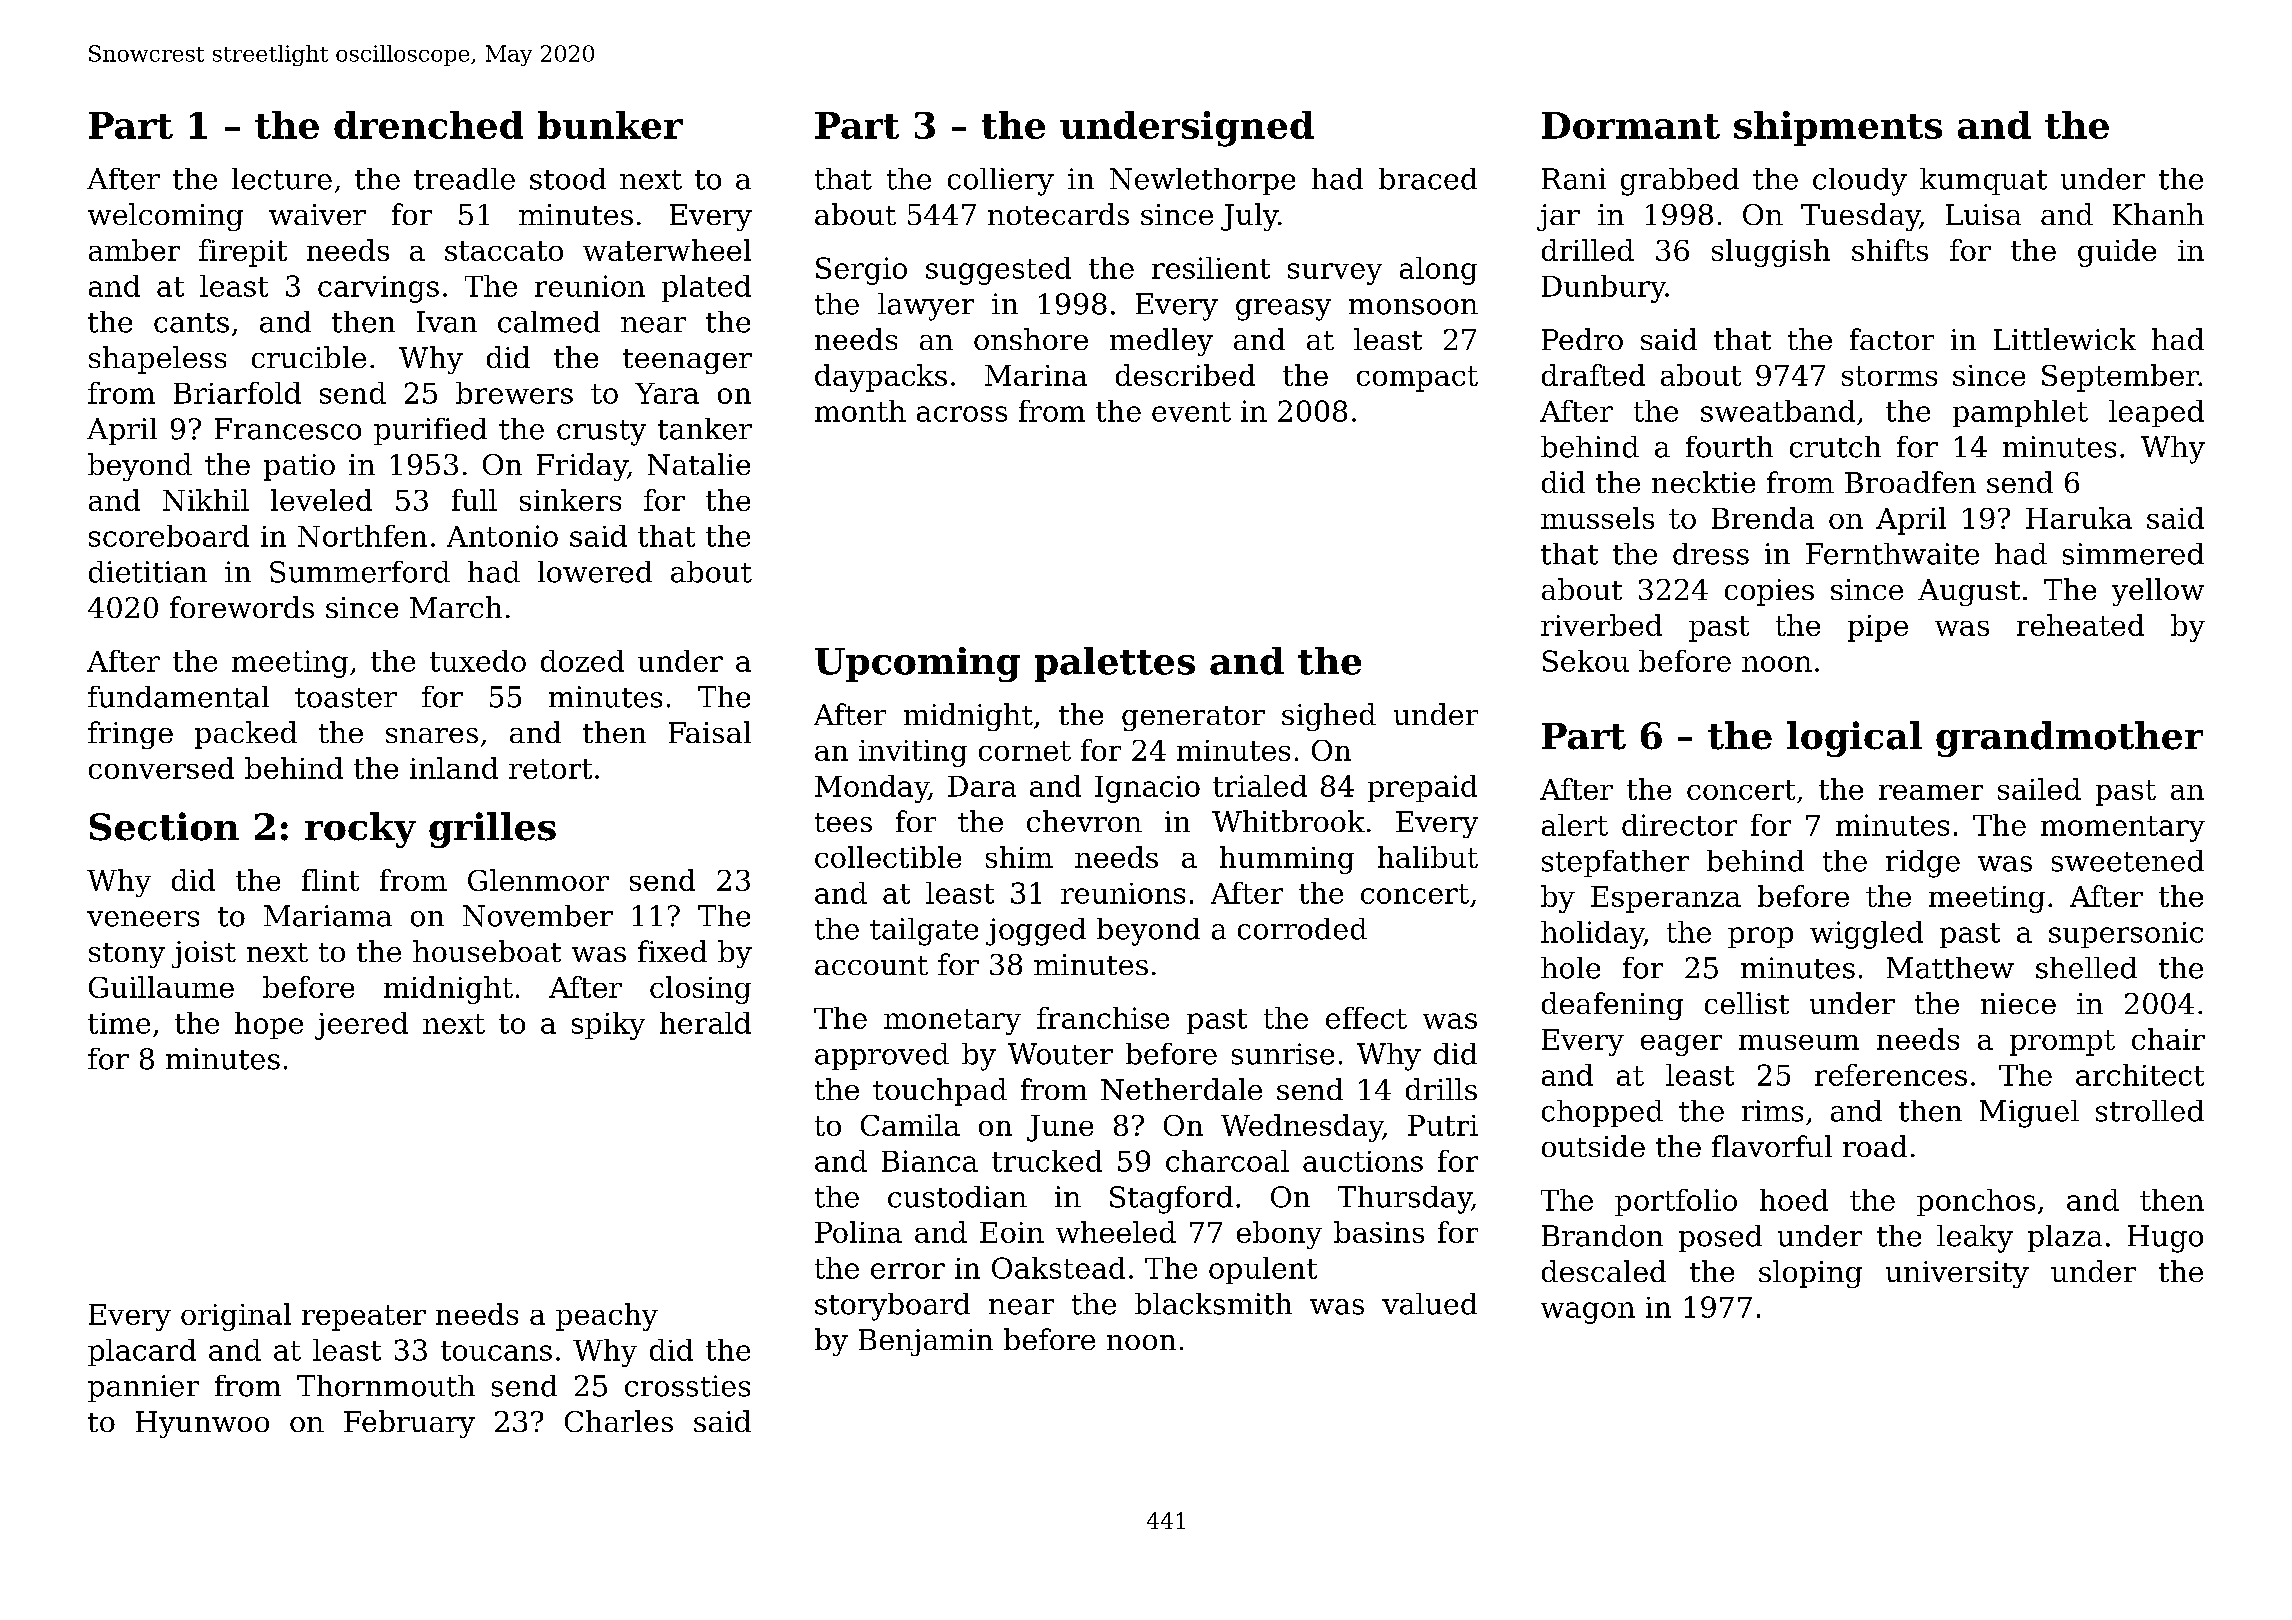 The width and height of the document is (2292, 1620). I want to click on grandmother, so click(2069, 739).
